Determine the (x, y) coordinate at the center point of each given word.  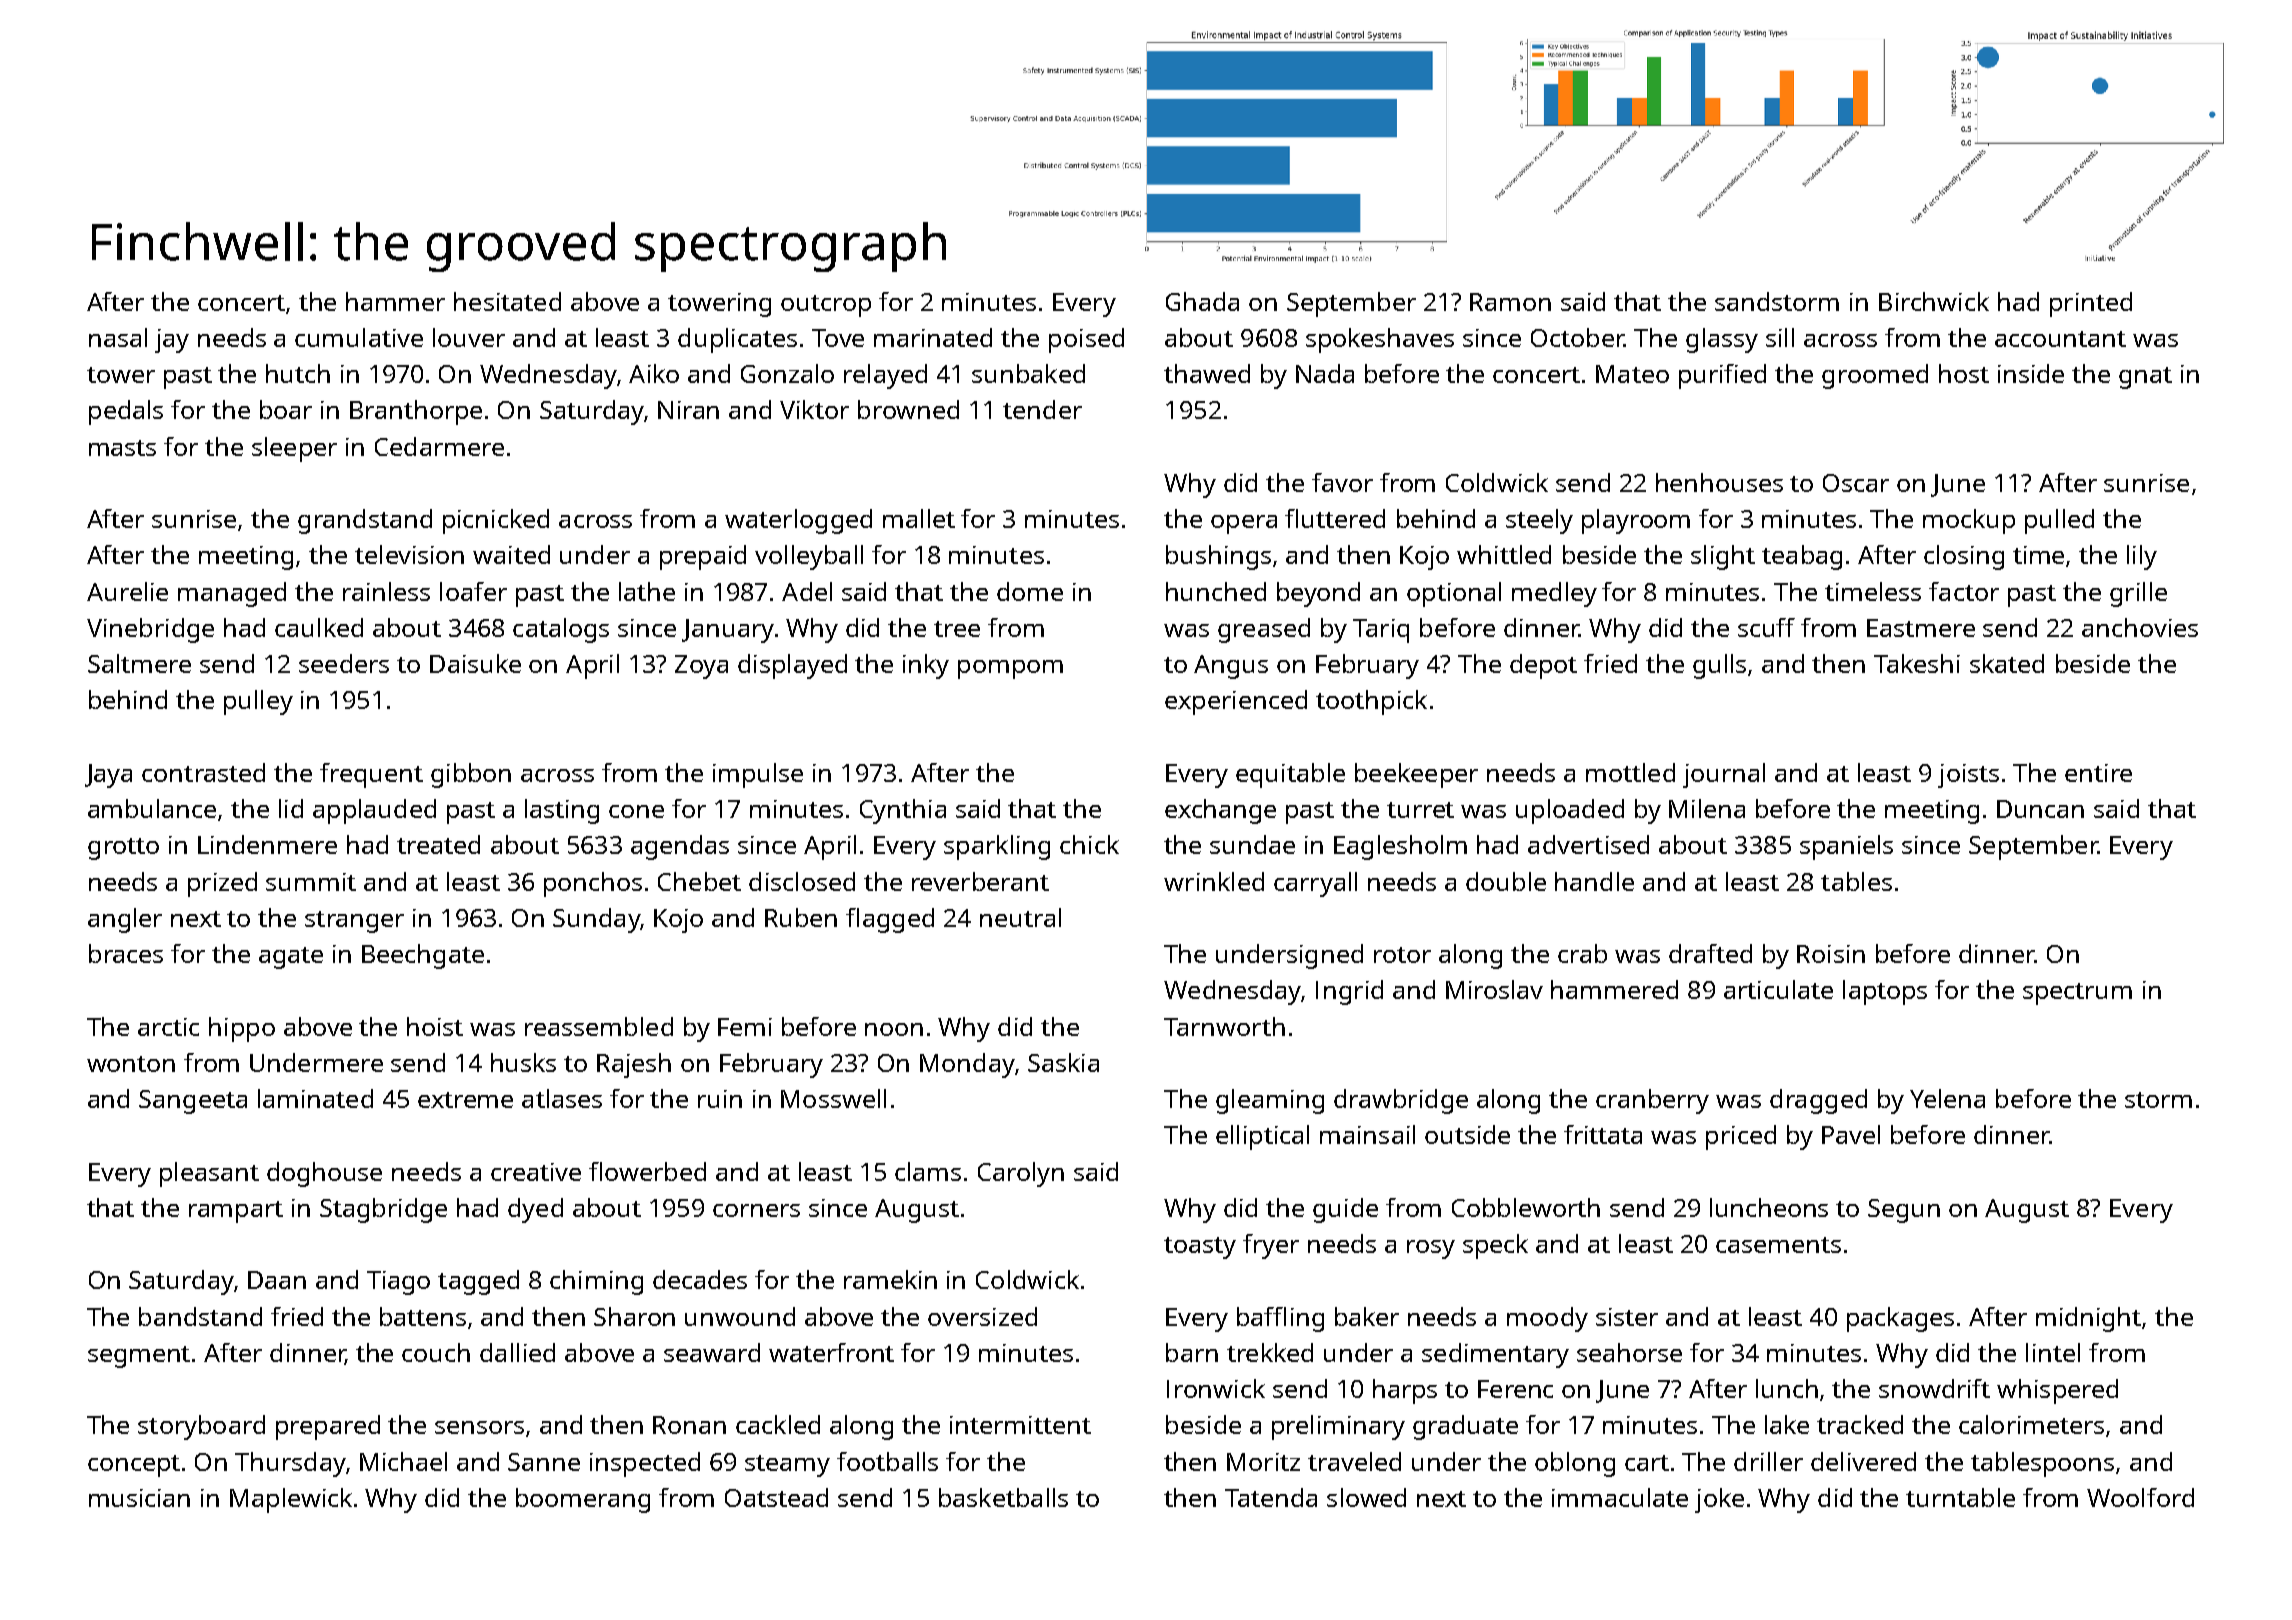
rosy (1431, 1249)
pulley (258, 702)
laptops (1885, 992)
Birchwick (1934, 301)
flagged (890, 920)
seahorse (1629, 1352)
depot (1543, 666)
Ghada (1202, 301)
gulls (1719, 666)
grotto (123, 849)
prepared (328, 1427)
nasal (118, 337)
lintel (2053, 1352)
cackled (778, 1424)
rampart (236, 1212)
